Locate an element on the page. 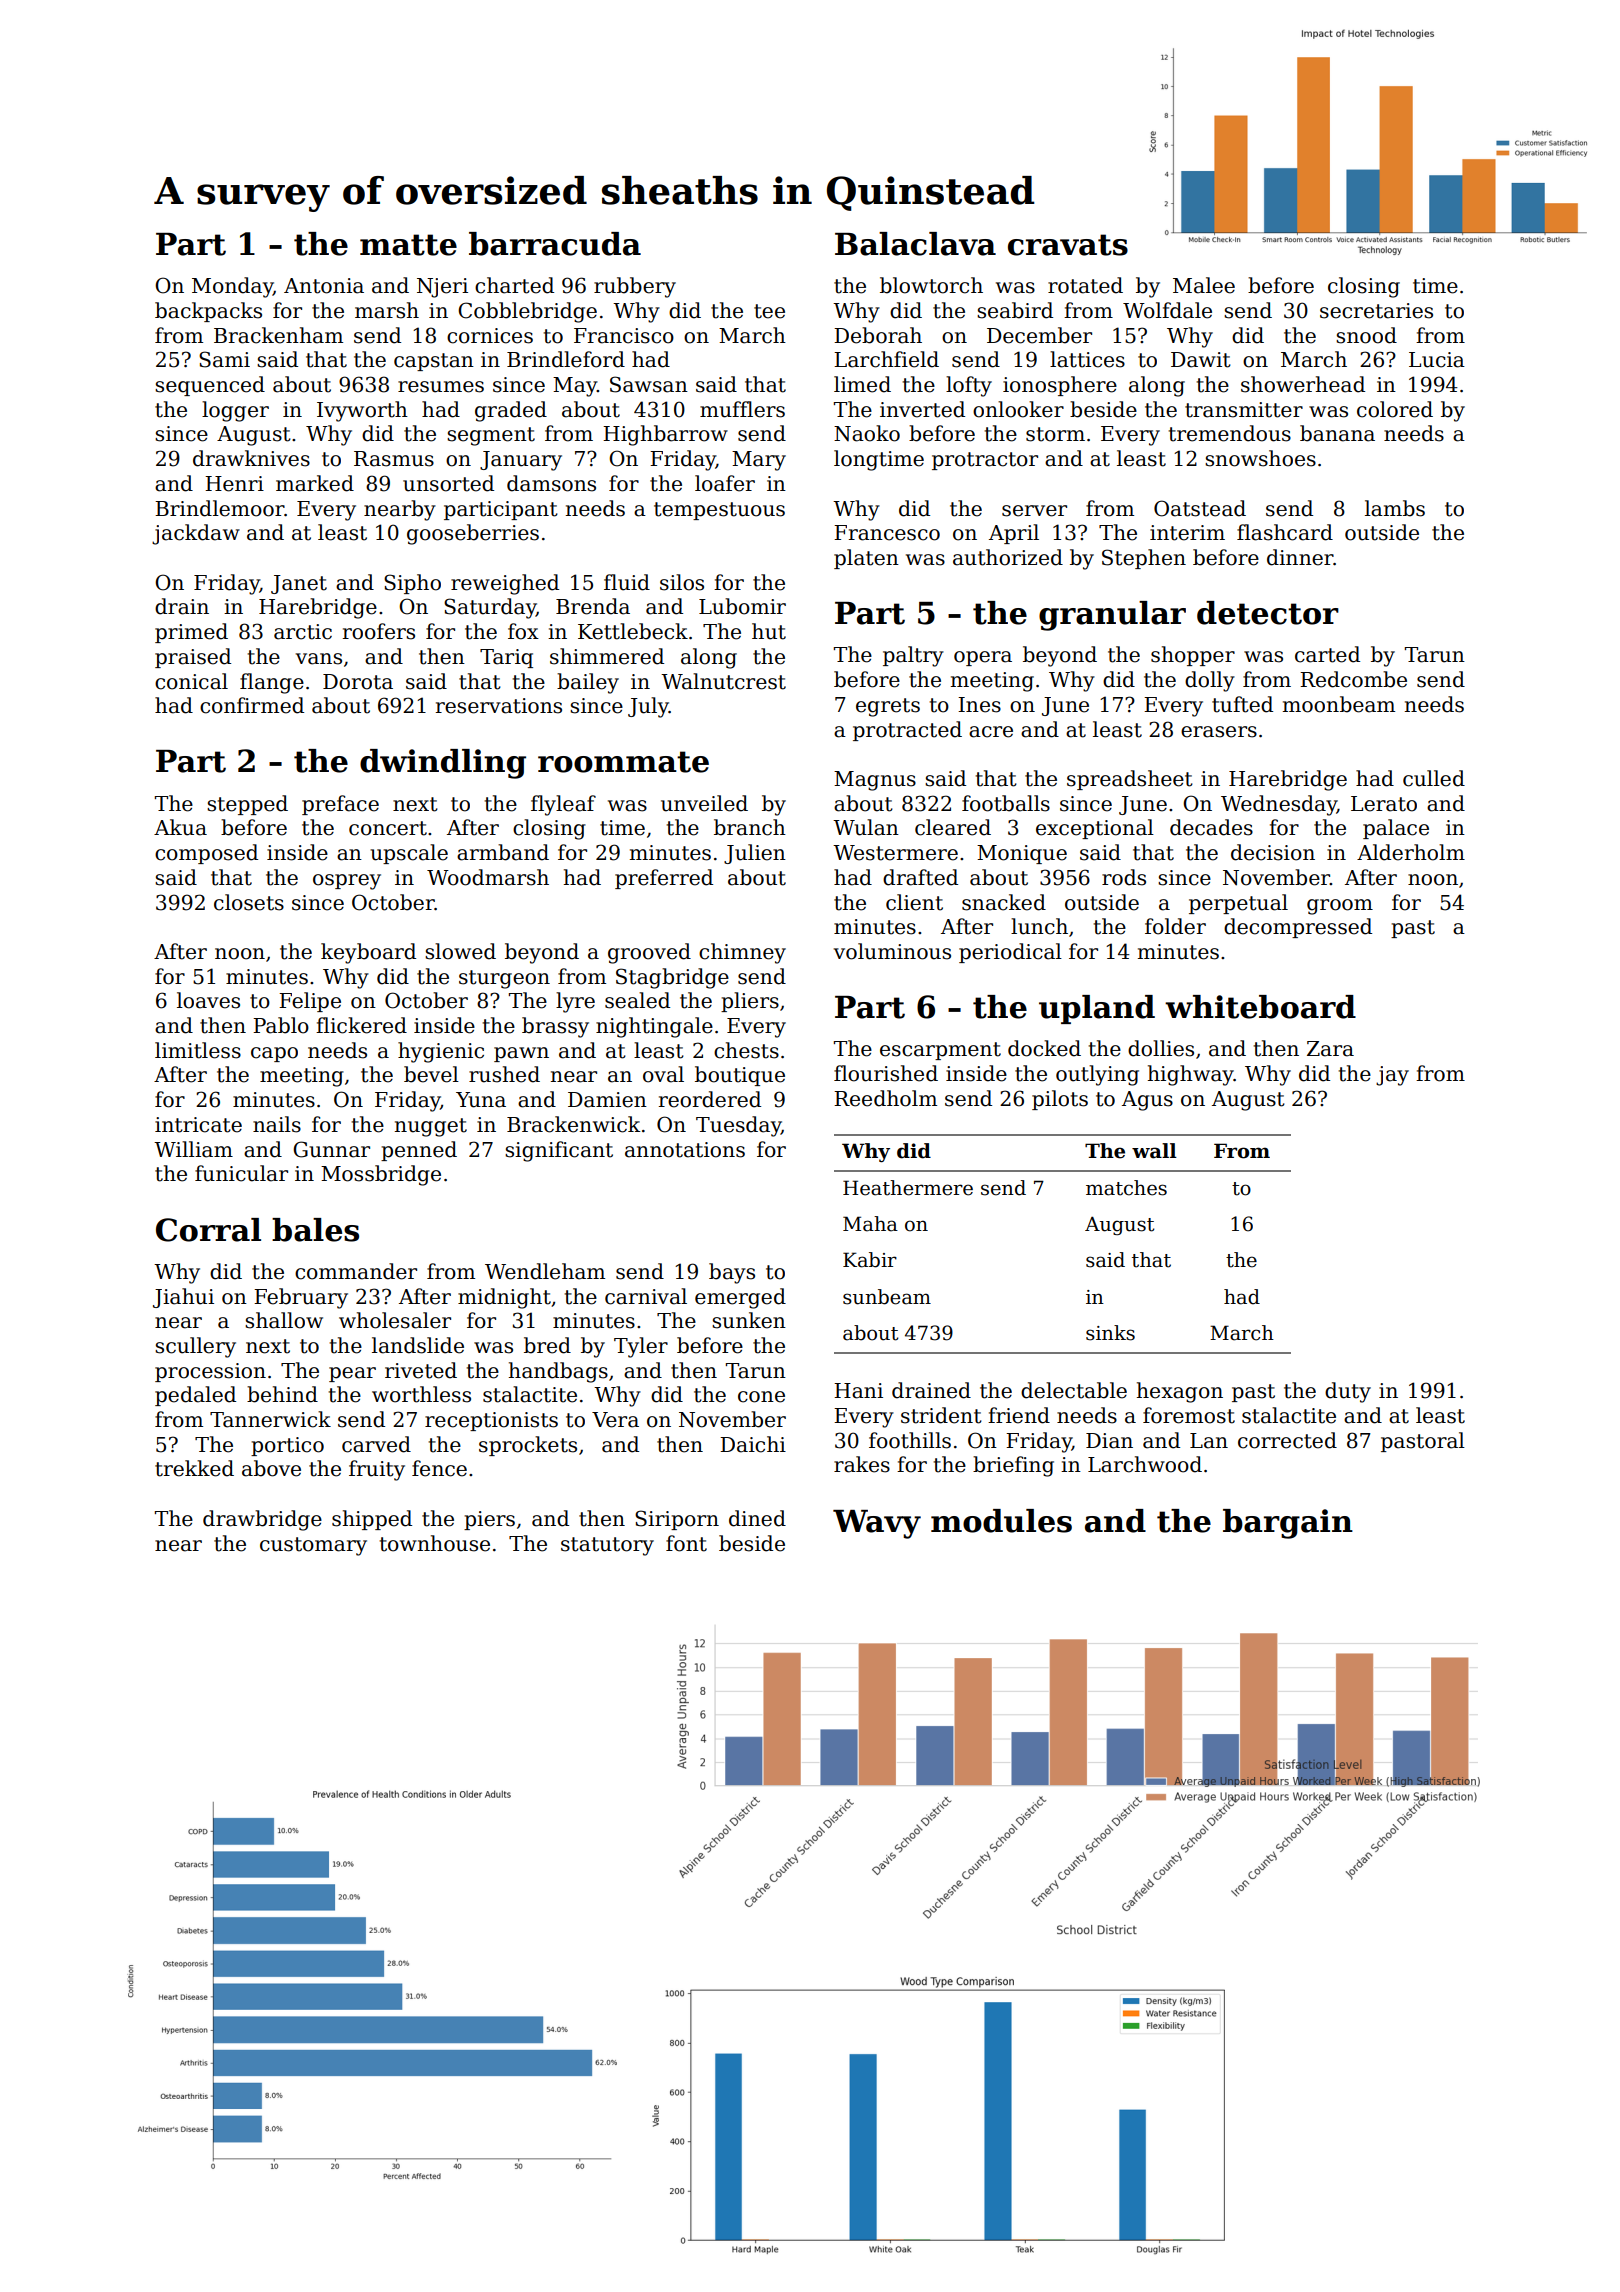  Walnutcrest is located at coordinates (723, 681).
